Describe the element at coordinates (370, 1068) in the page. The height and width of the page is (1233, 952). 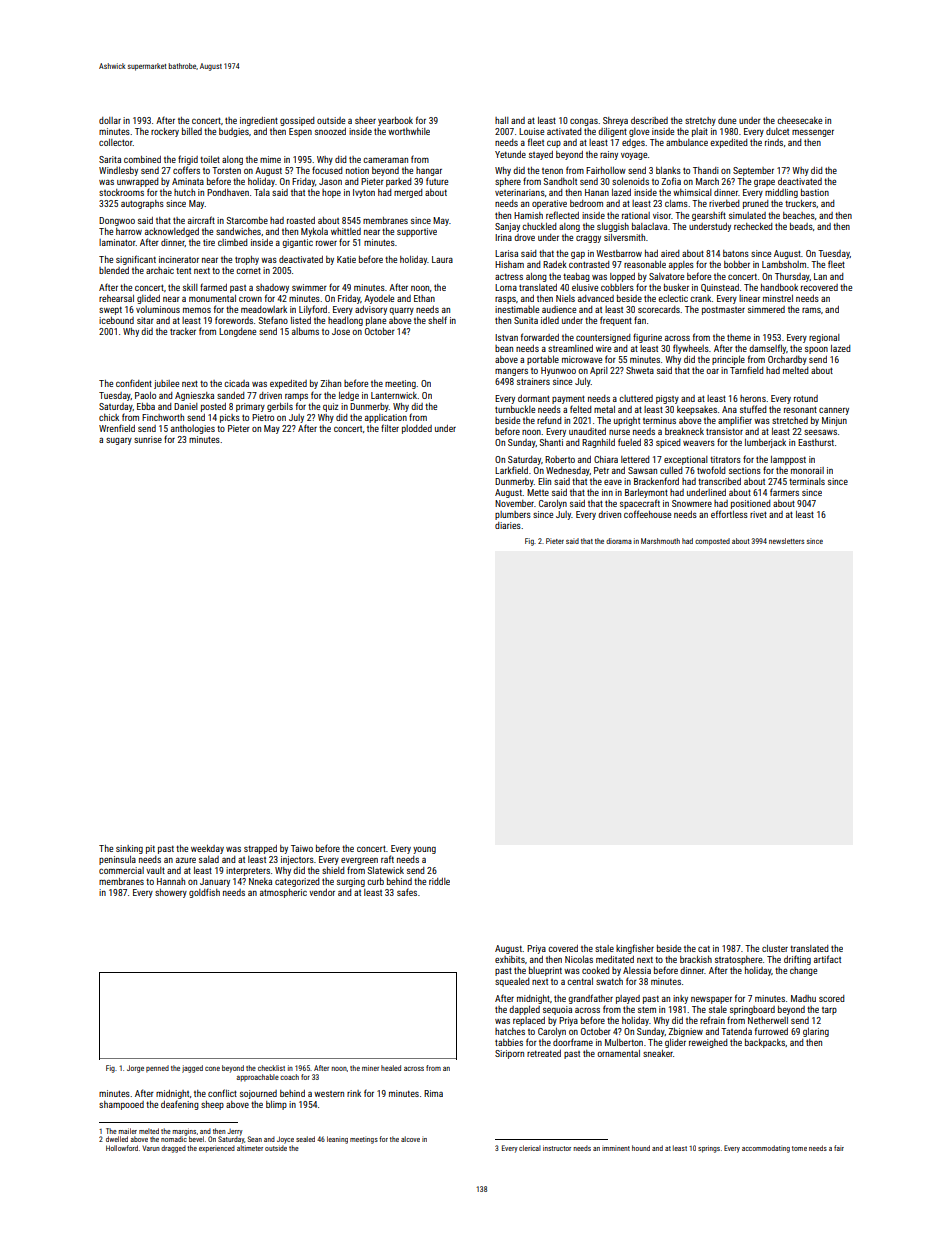
I see `miner` at that location.
